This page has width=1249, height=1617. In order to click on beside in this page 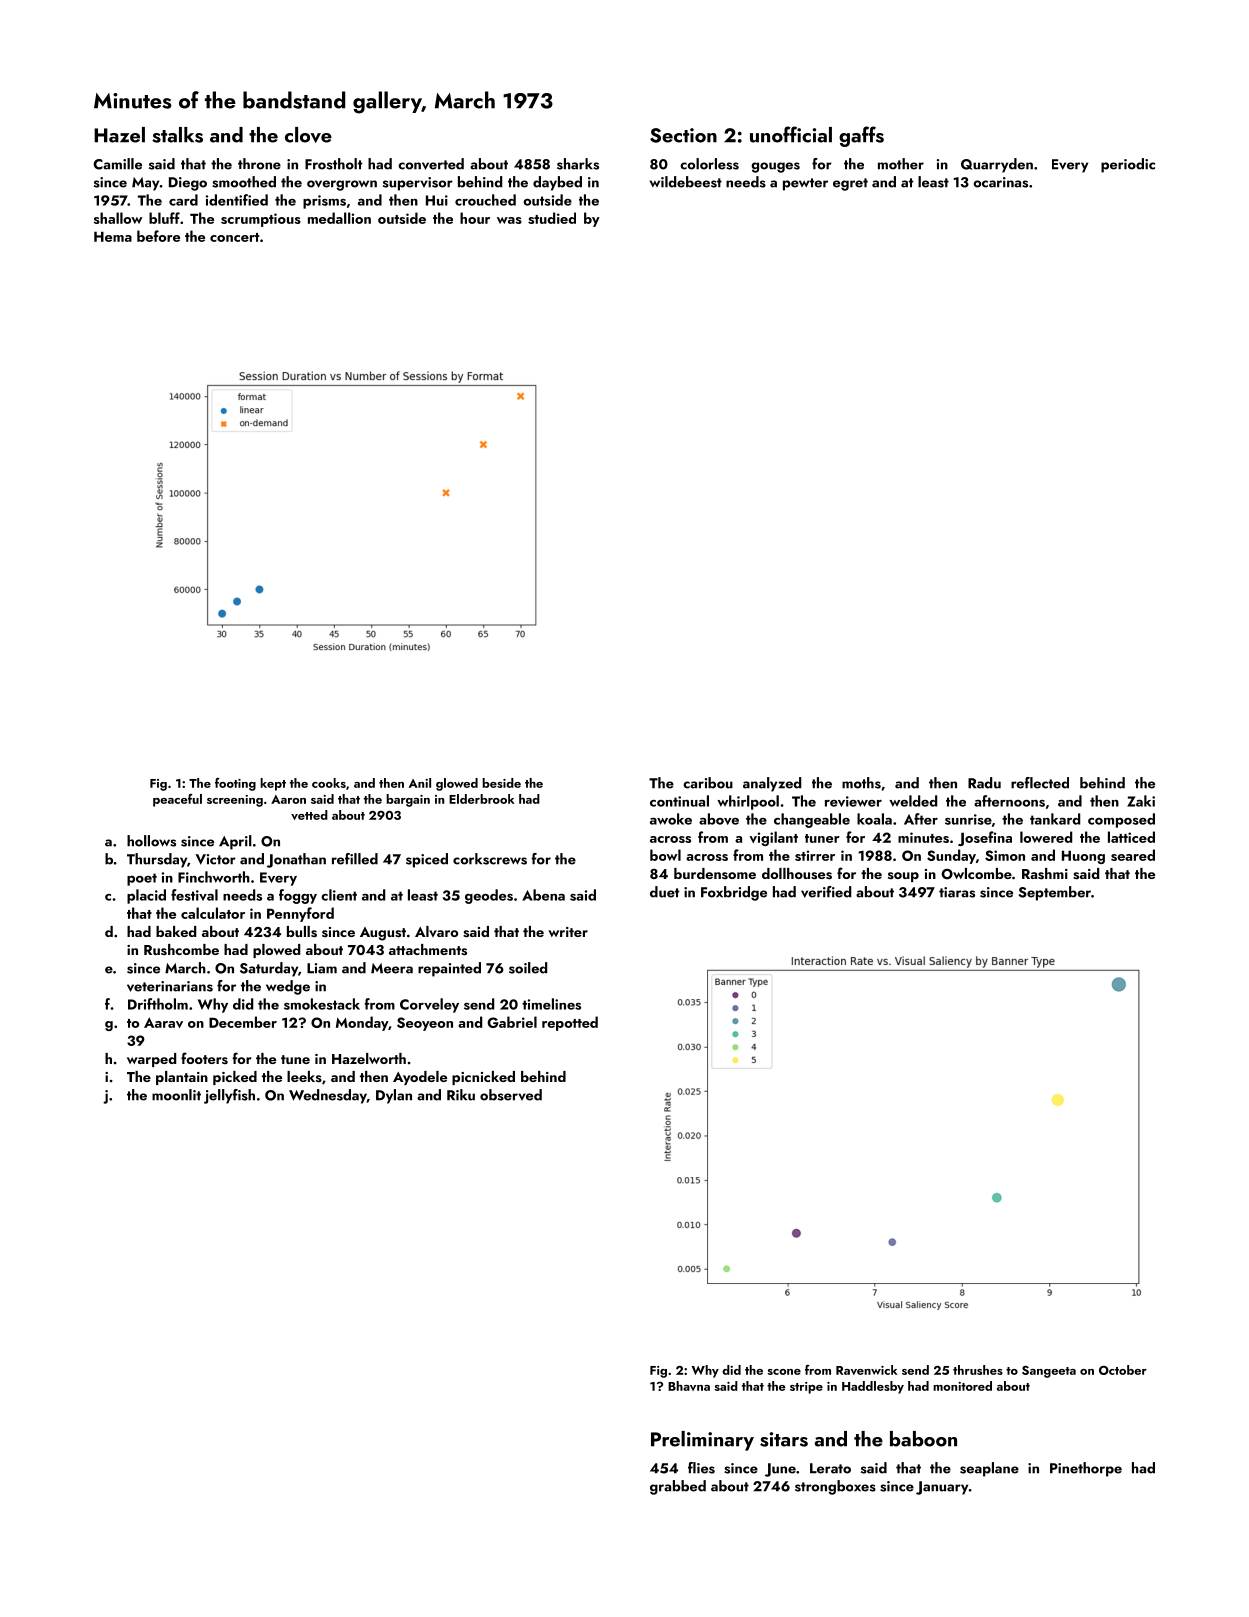, I will do `click(501, 783)`.
